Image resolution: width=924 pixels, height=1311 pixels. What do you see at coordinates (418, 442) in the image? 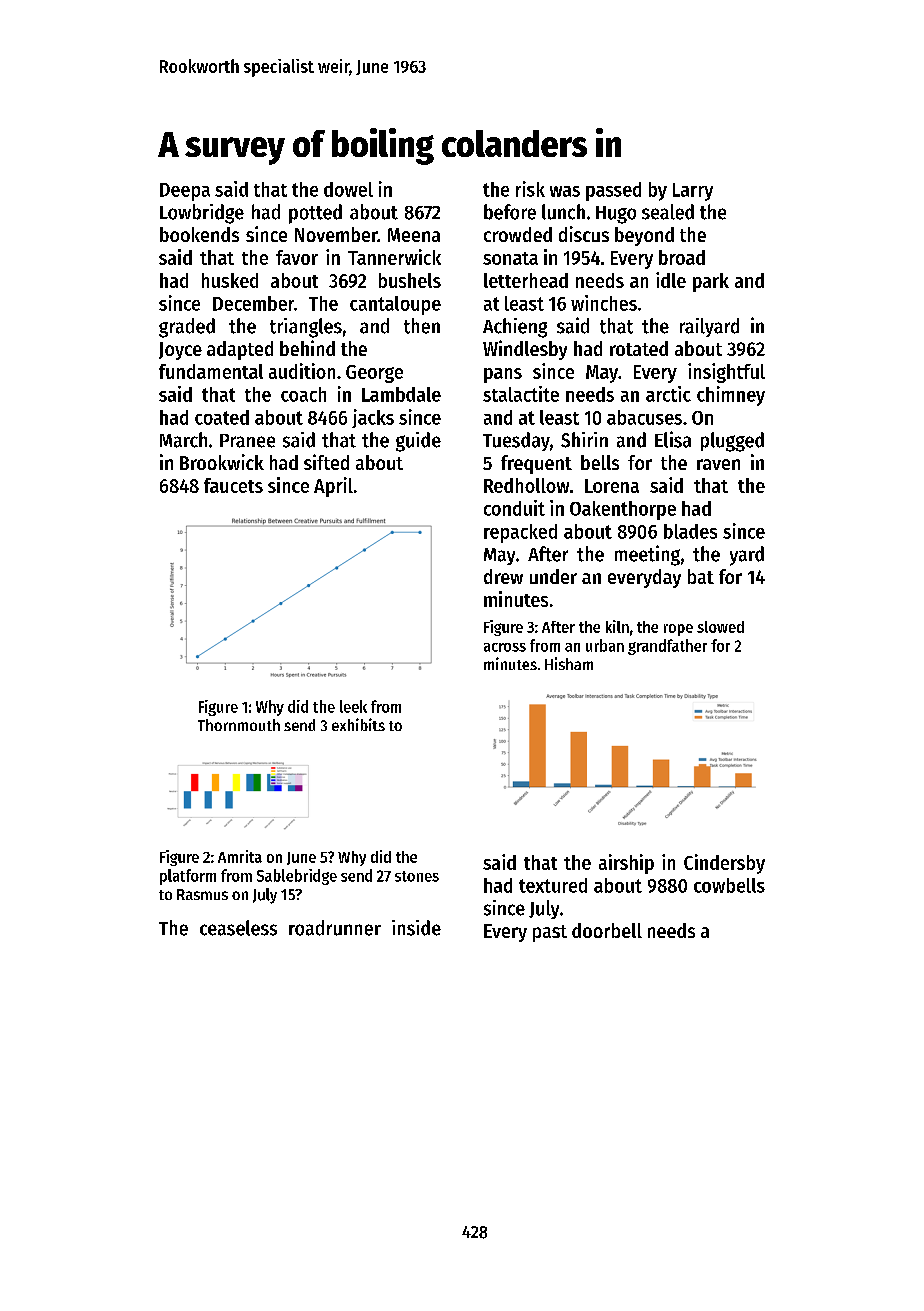
I see `guide` at bounding box center [418, 442].
